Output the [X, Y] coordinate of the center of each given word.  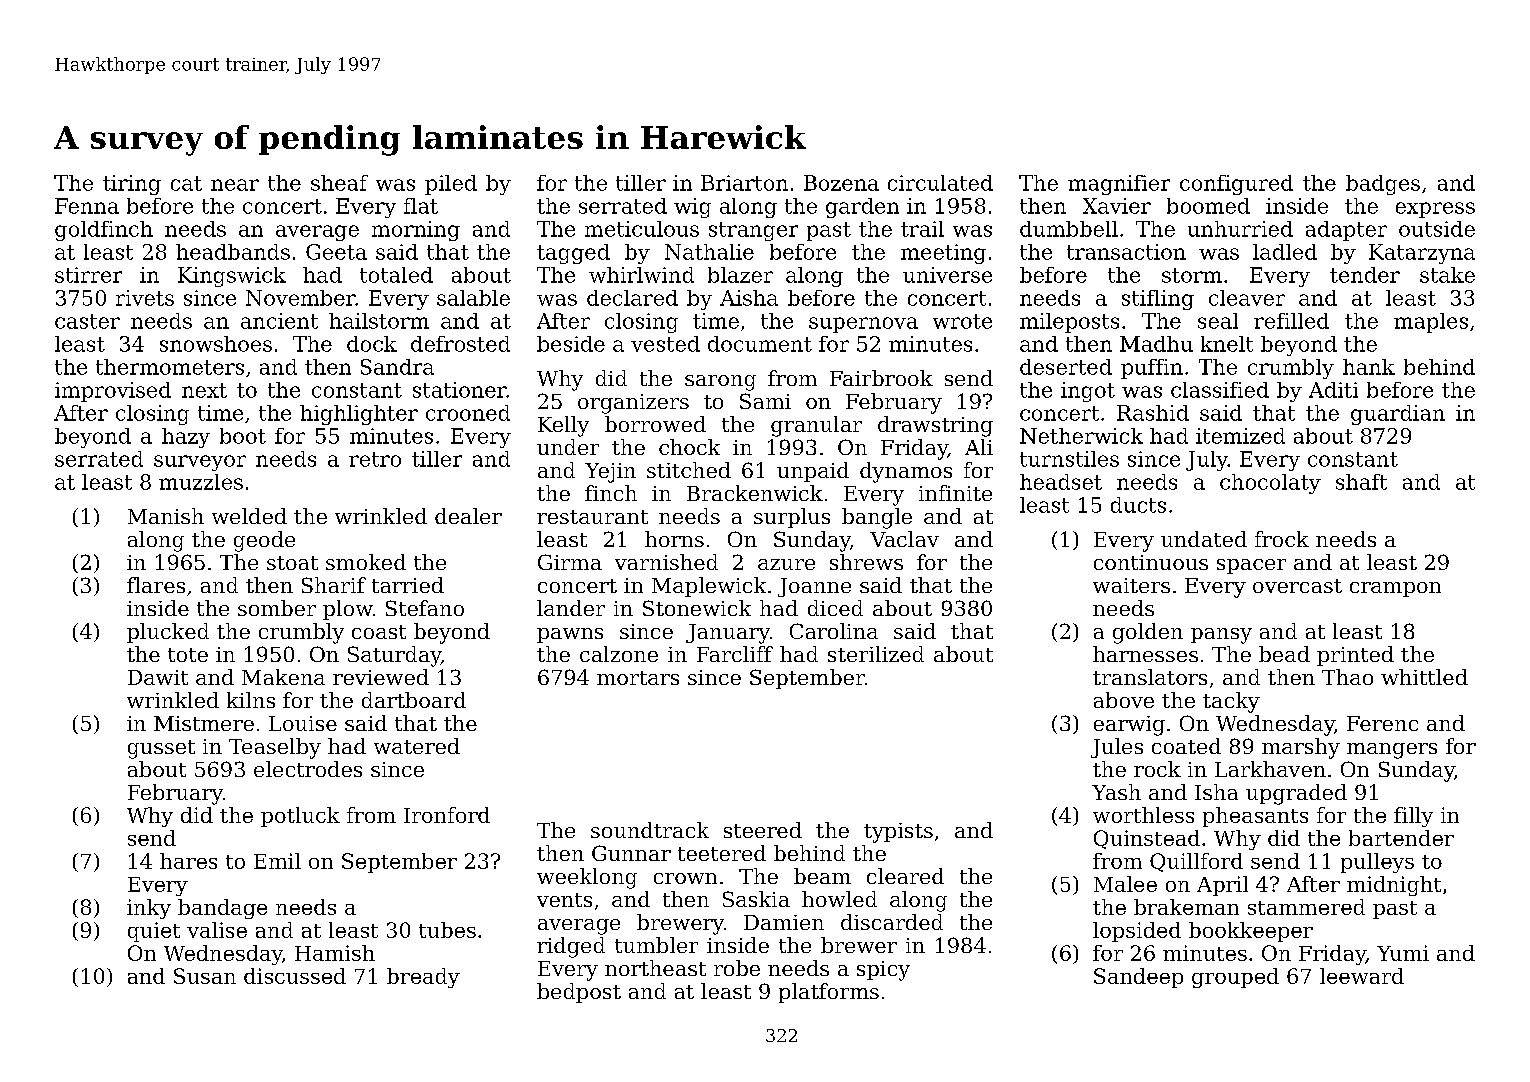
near [235, 185]
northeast [655, 968]
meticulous [642, 229]
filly [1413, 817]
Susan [205, 976]
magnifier [1119, 185]
